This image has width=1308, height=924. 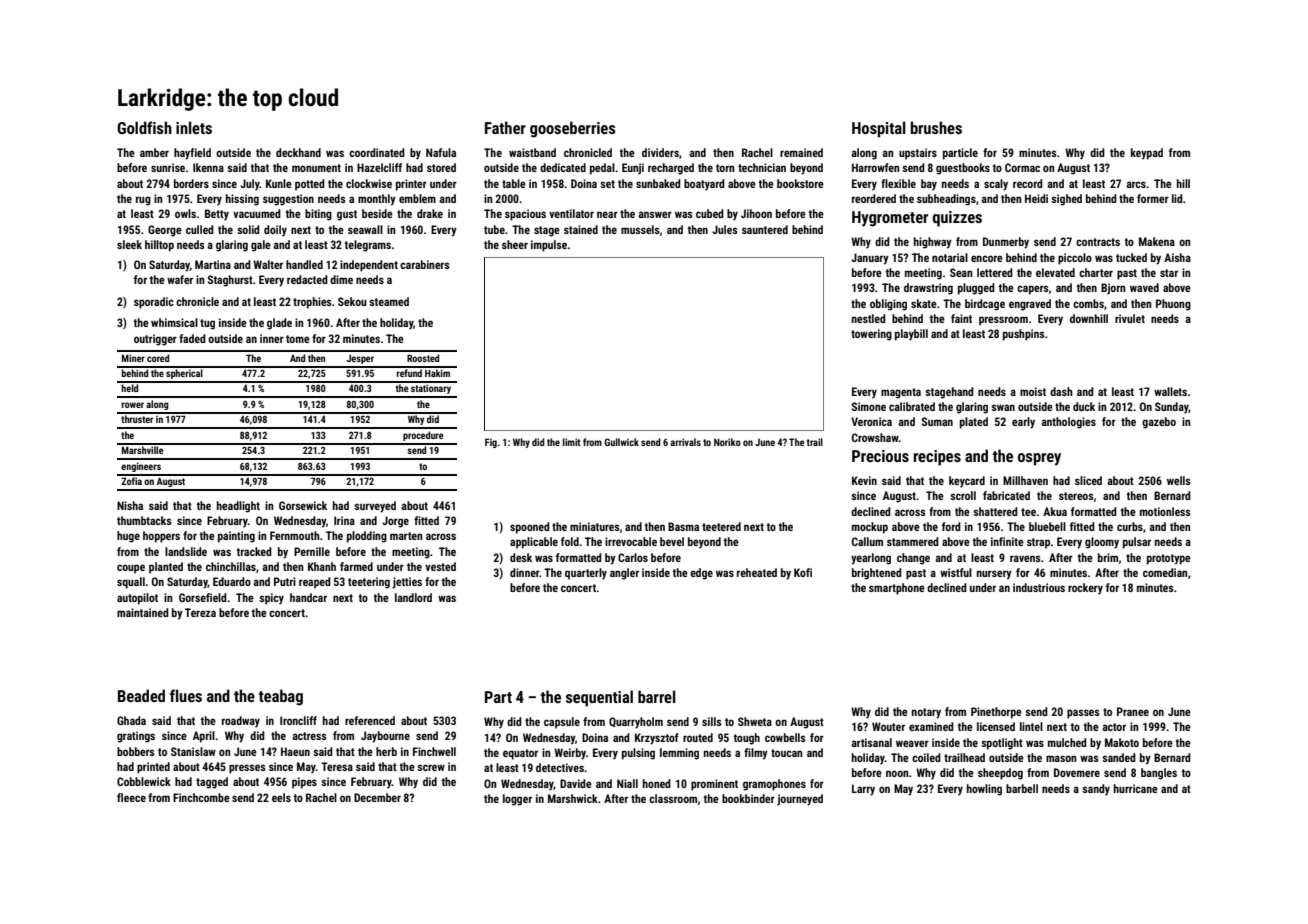 What do you see at coordinates (385, 737) in the image?
I see `Jaybourne` at bounding box center [385, 737].
